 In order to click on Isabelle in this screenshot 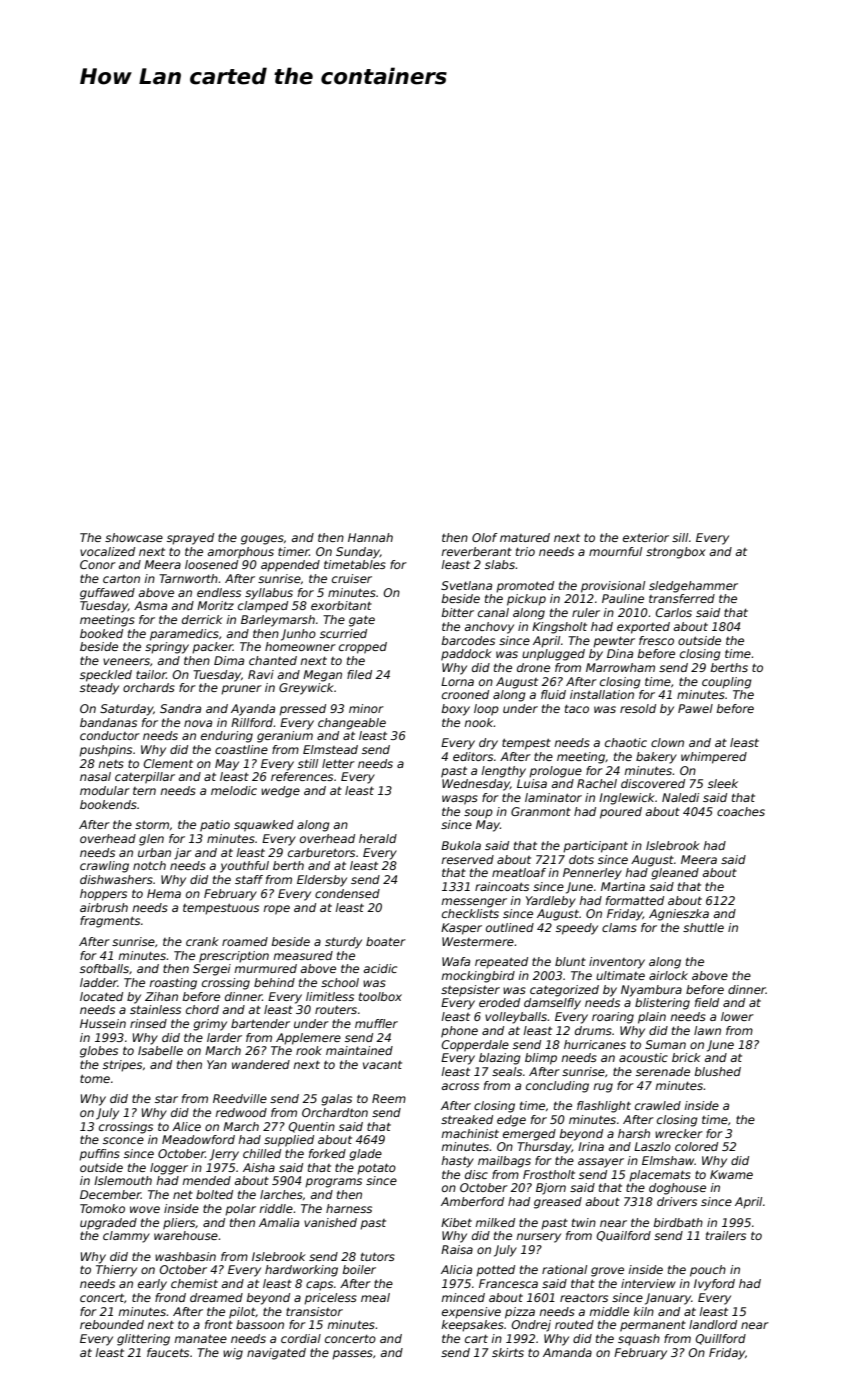, I will do `click(160, 1050)`.
